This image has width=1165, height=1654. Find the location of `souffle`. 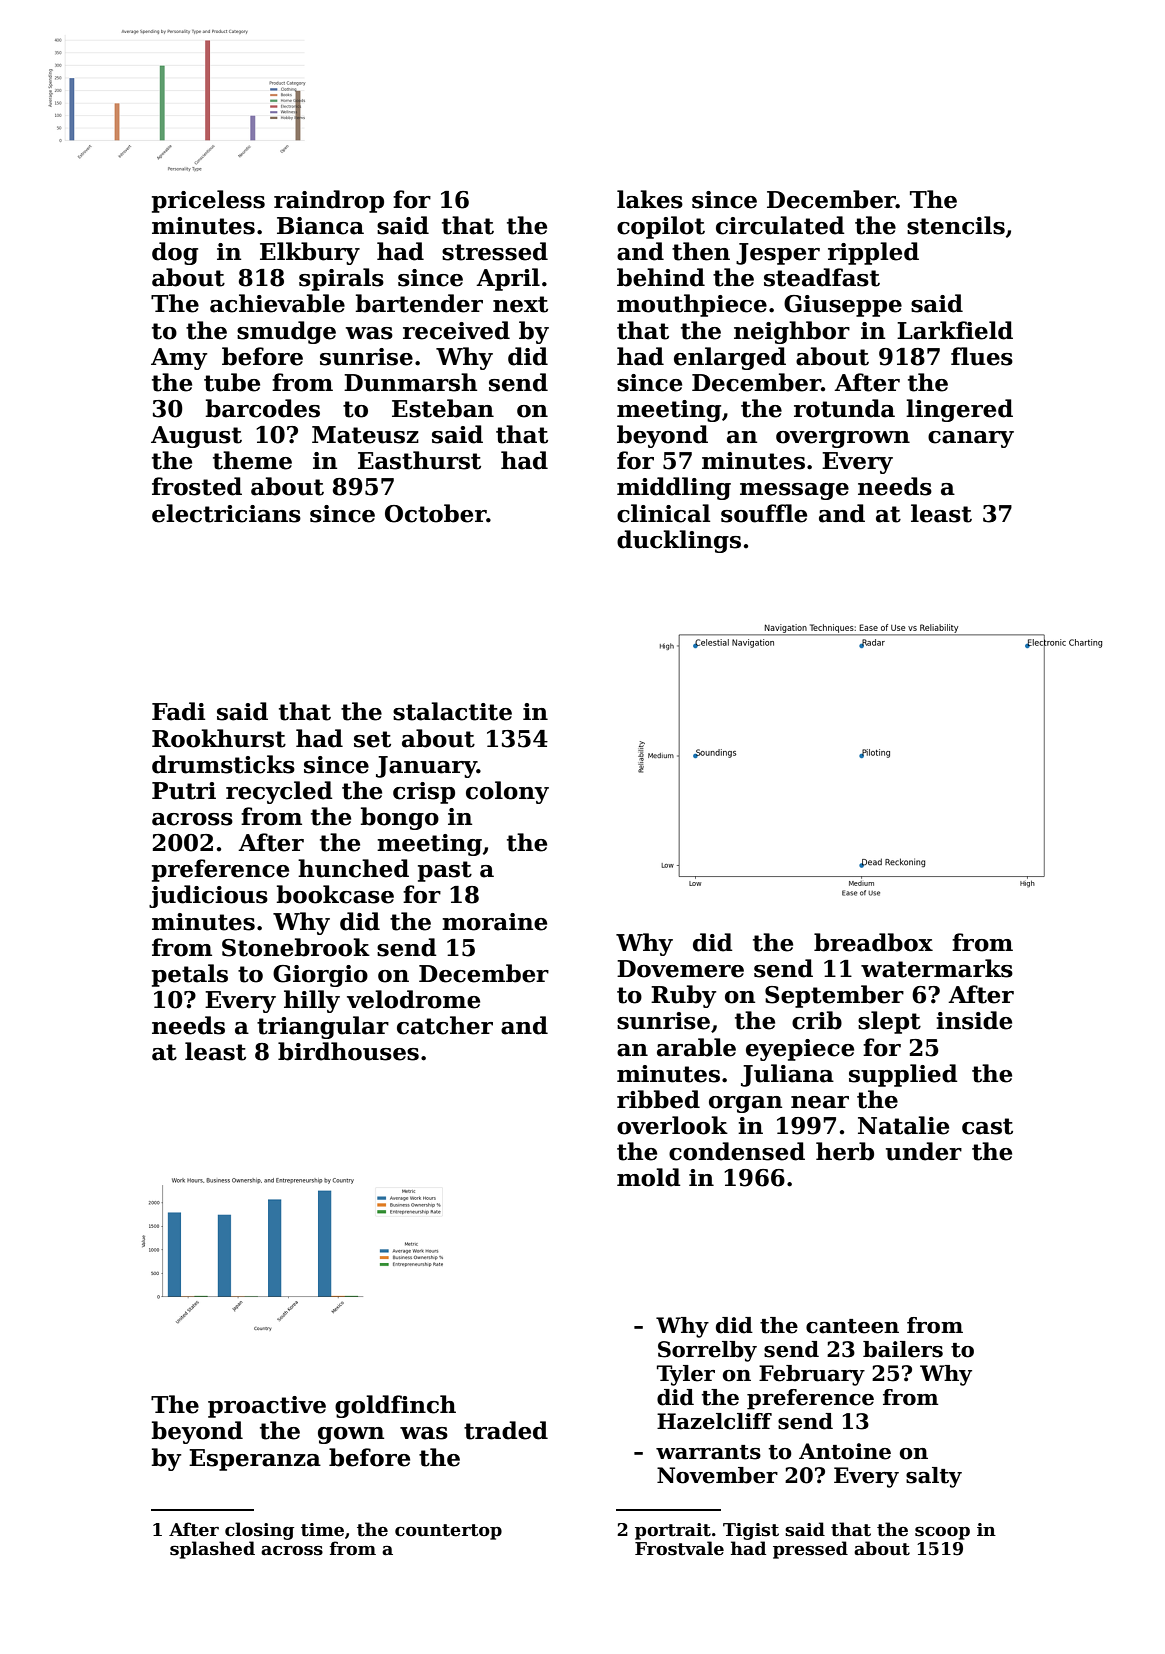

souffle is located at coordinates (764, 513).
